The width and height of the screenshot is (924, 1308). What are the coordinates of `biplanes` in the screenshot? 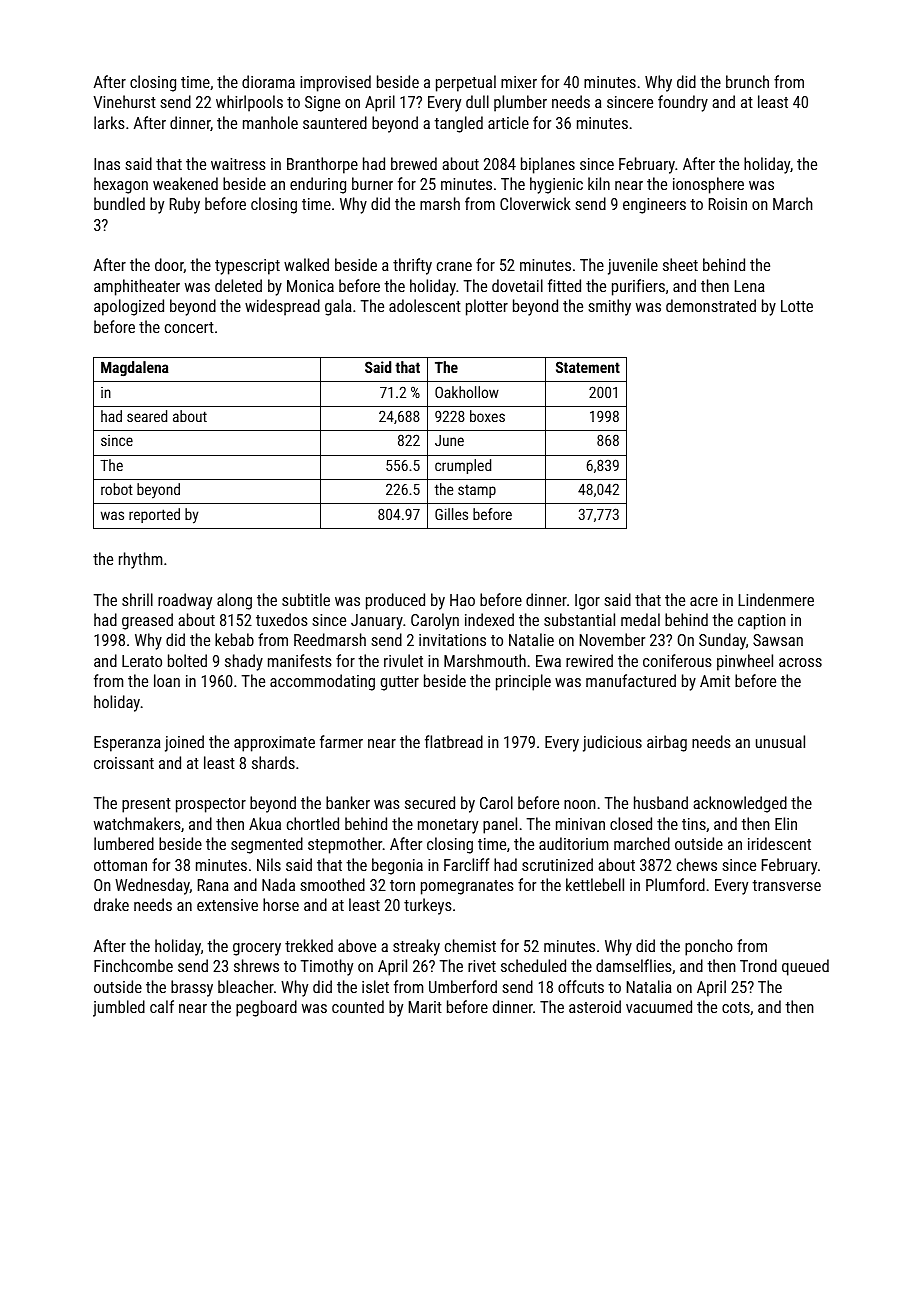 It's located at (548, 165).
